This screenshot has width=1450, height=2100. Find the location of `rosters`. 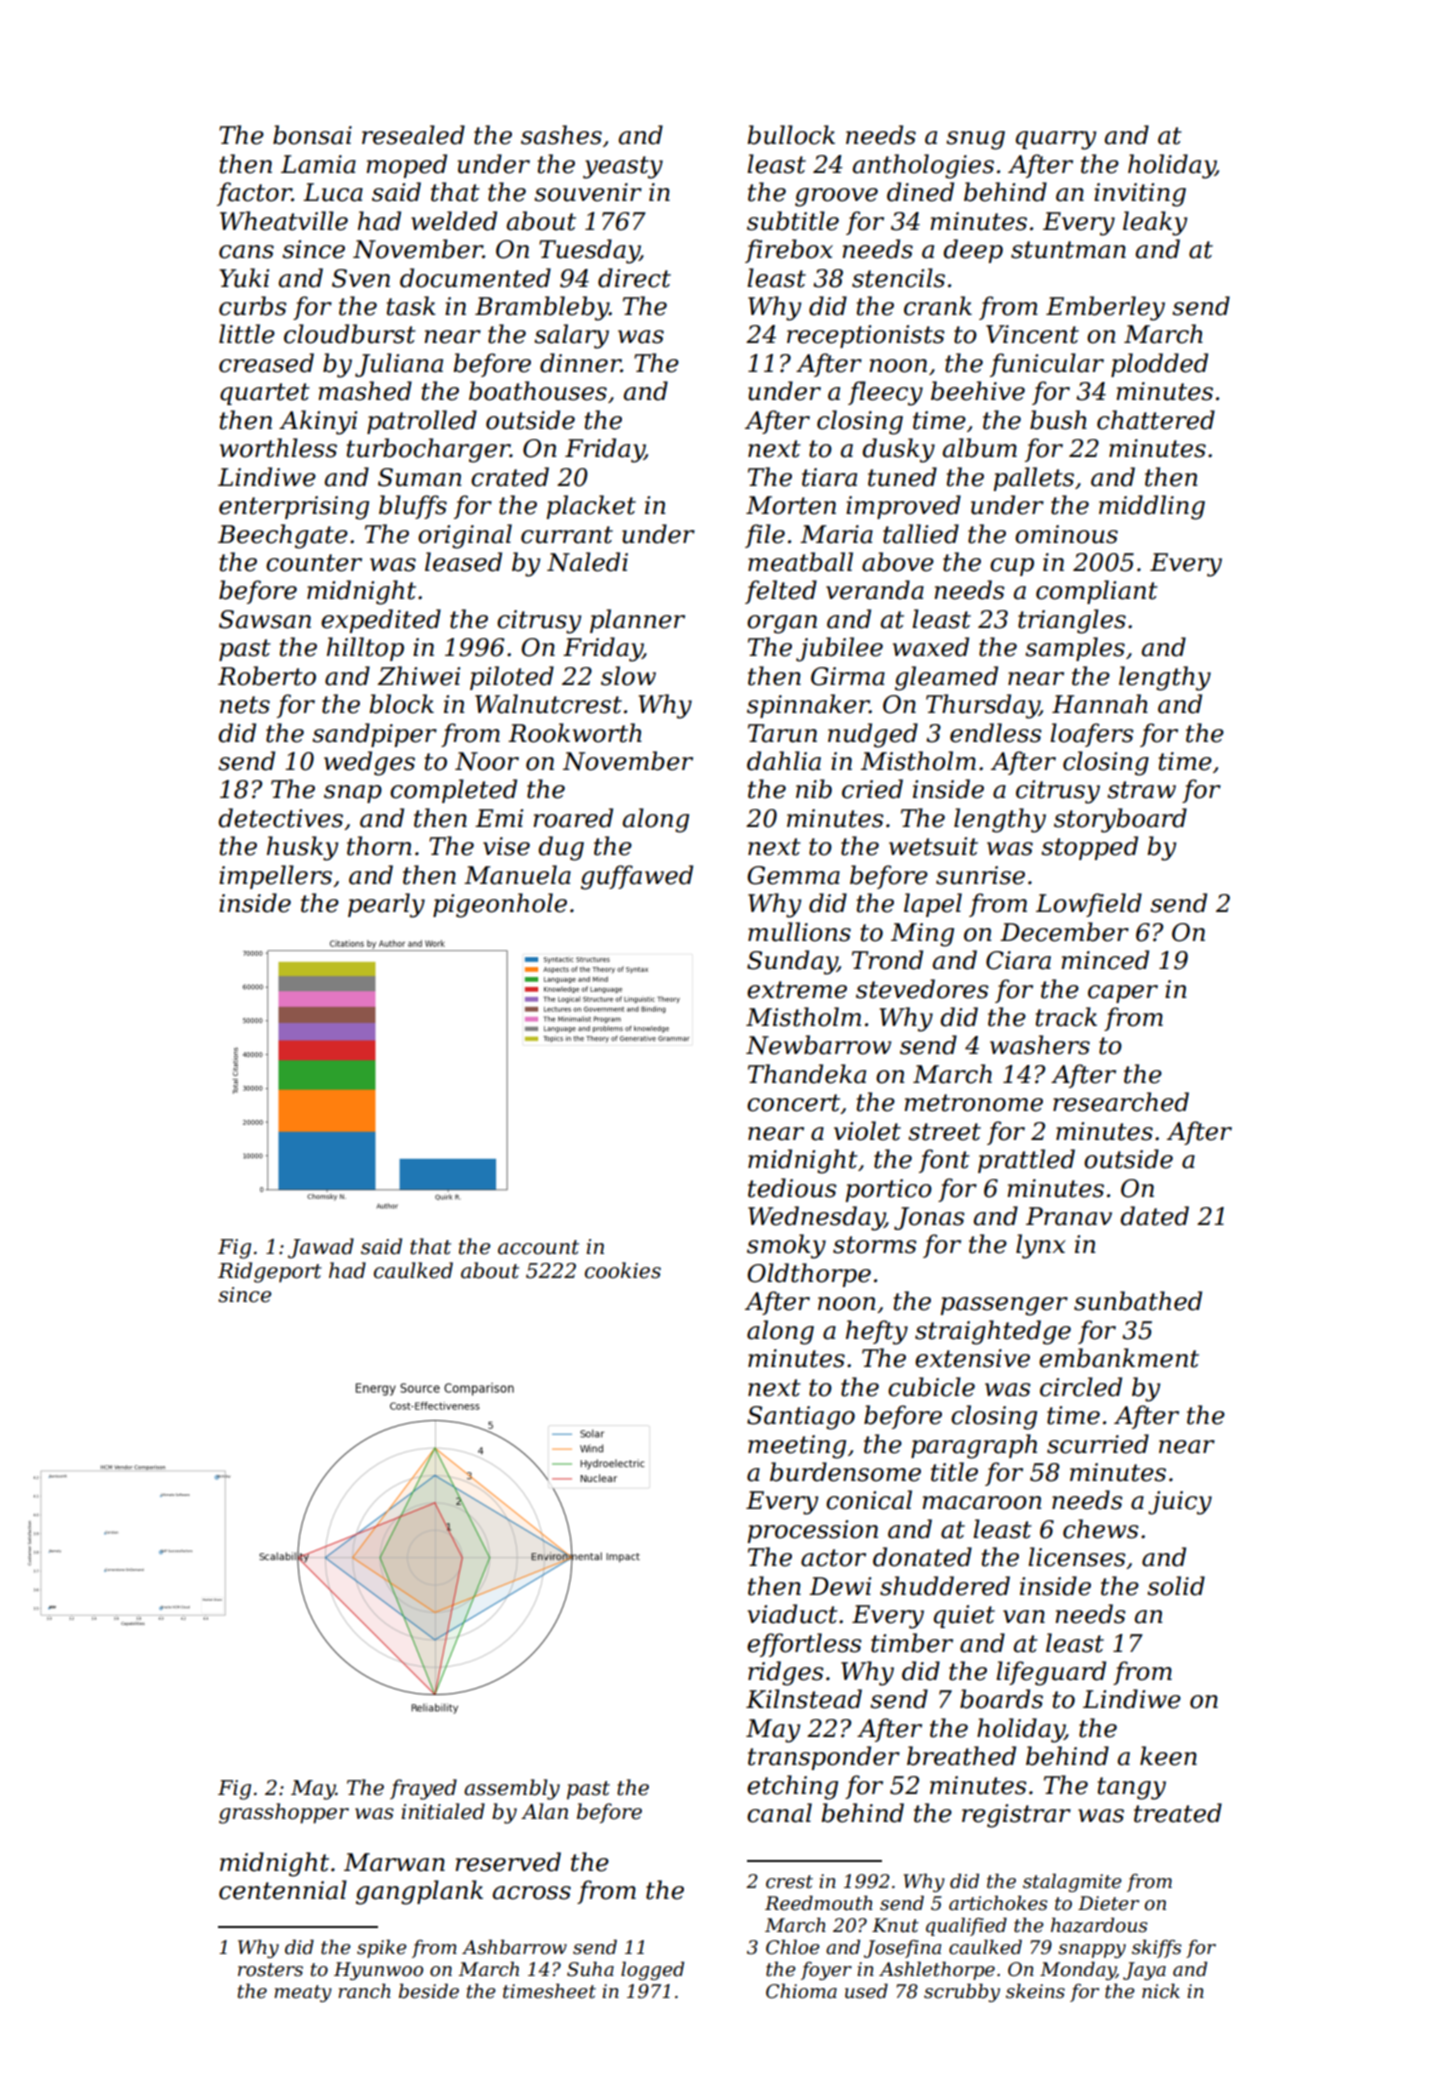

rosters is located at coordinates (270, 1970).
